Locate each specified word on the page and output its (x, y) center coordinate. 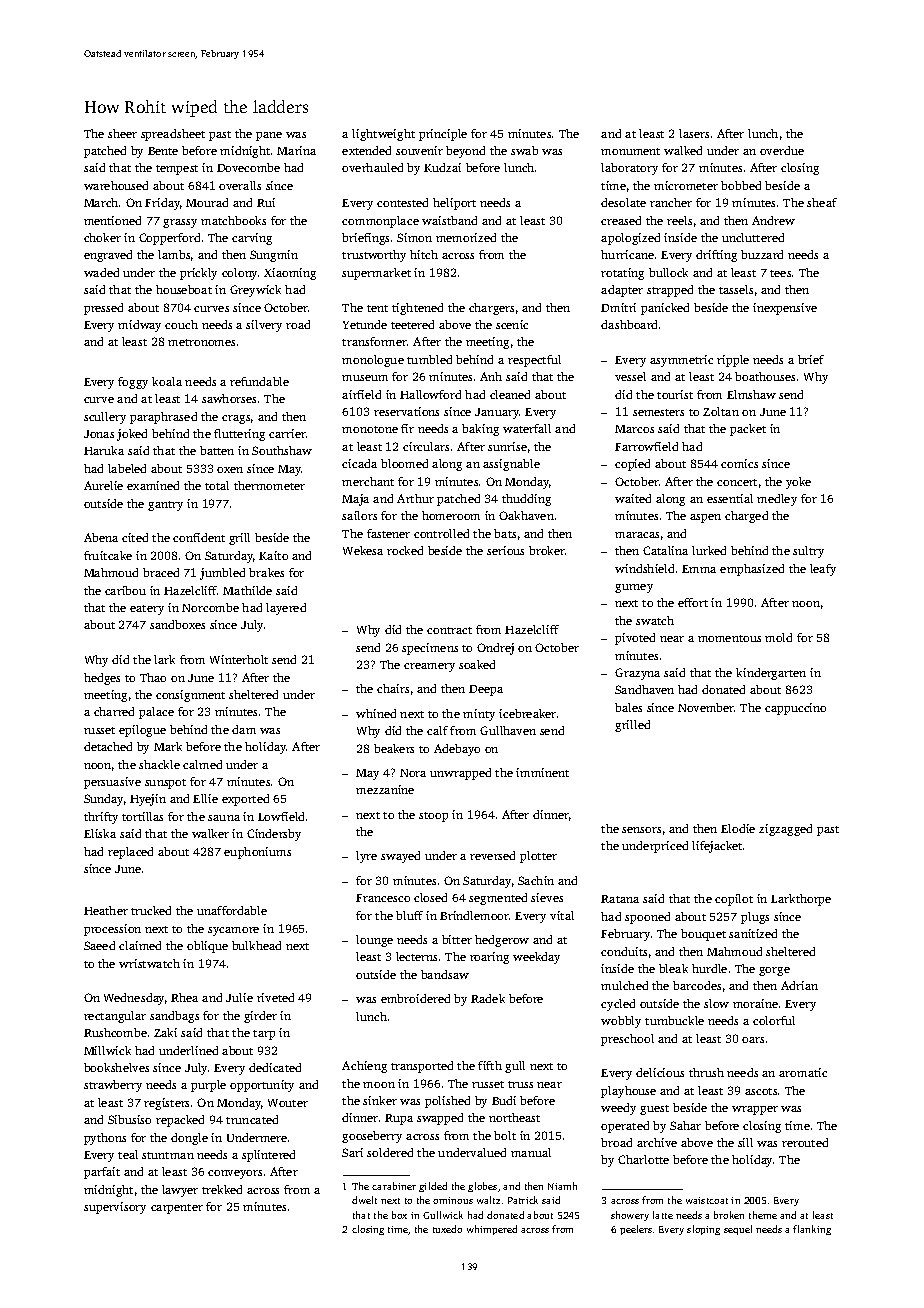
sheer (122, 133)
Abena (101, 537)
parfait (102, 1173)
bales (628, 707)
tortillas (142, 816)
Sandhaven (644, 689)
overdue (782, 150)
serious (505, 550)
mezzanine (385, 789)
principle (443, 135)
